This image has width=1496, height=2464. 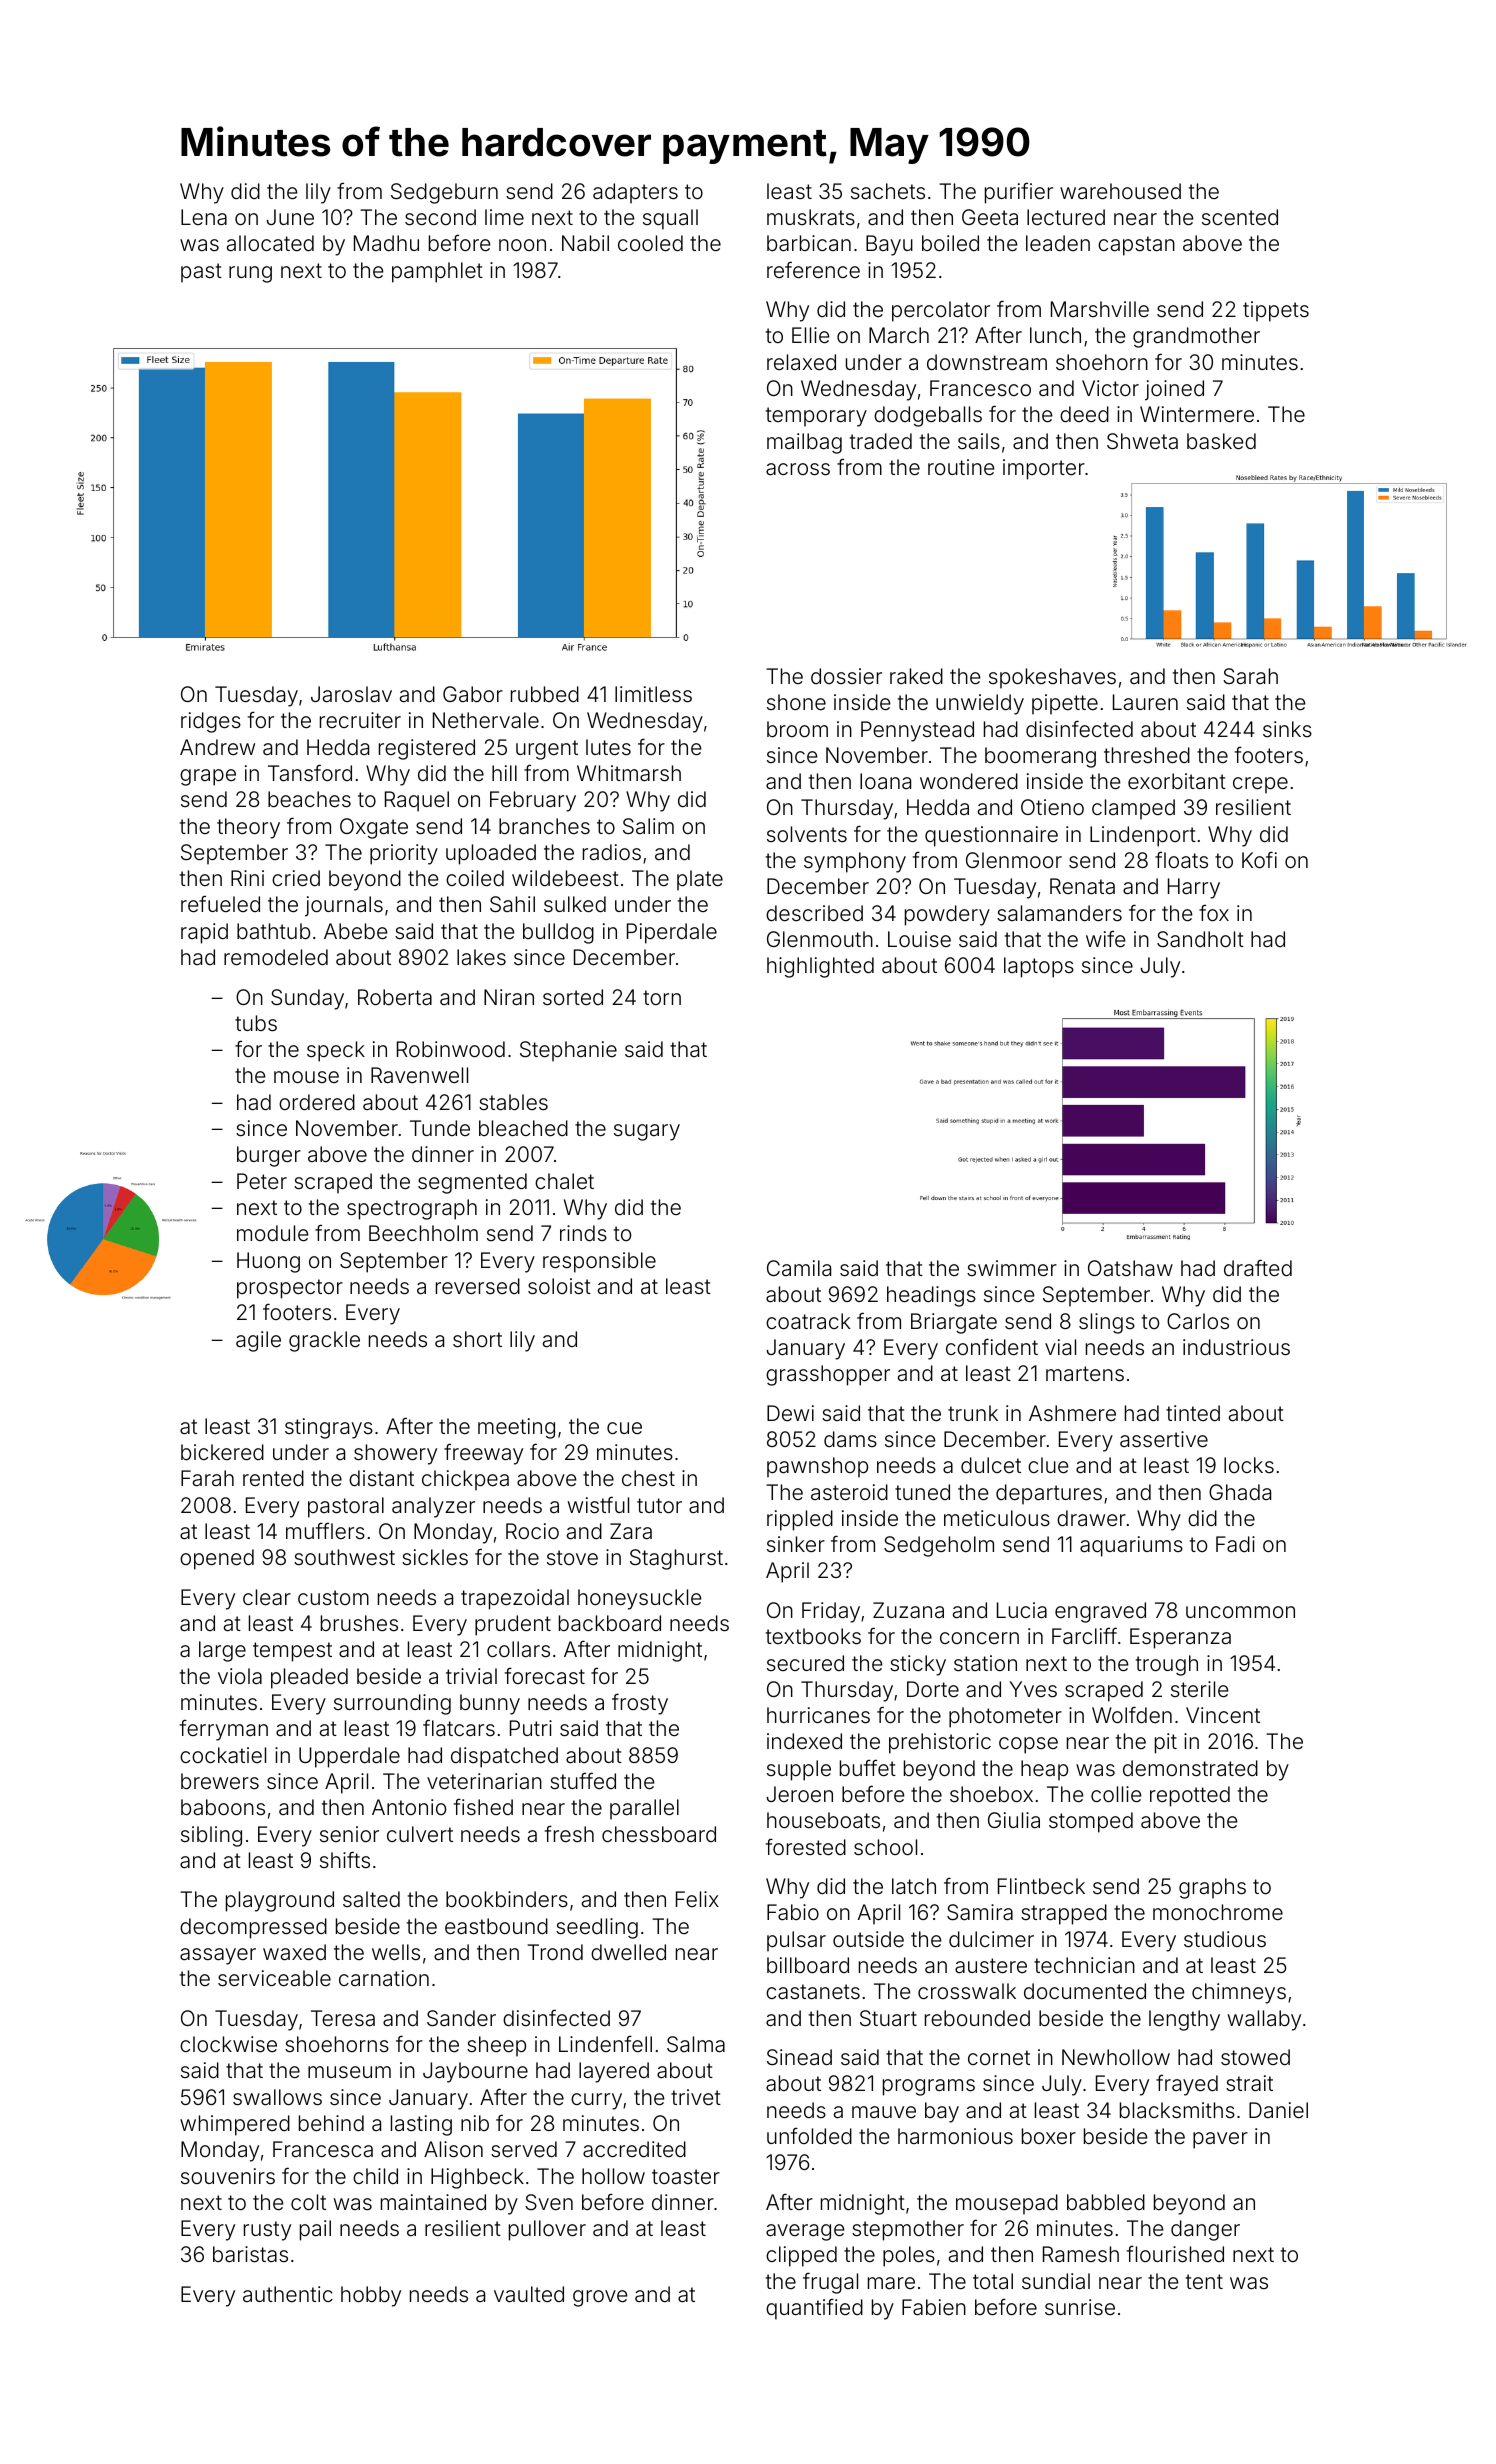 What do you see at coordinates (1250, 676) in the image?
I see `Sarah` at bounding box center [1250, 676].
